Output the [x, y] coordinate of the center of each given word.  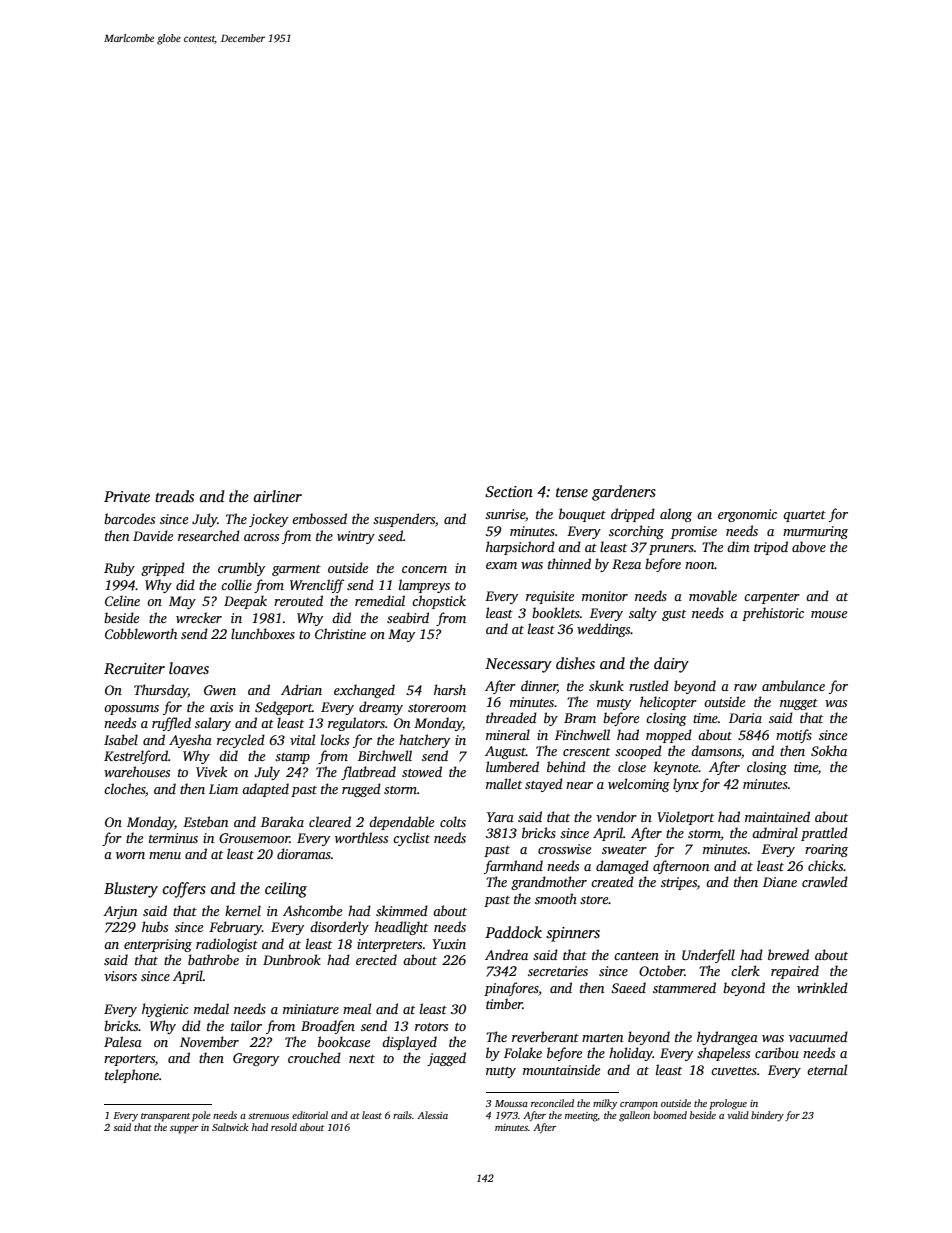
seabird [408, 617]
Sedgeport [283, 708]
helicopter [668, 703]
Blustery [131, 890]
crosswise [564, 849]
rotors [431, 1027]
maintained [777, 816]
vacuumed [818, 1036]
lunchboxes [263, 633]
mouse [829, 614]
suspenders [404, 520]
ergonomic [747, 515]
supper [184, 1130]
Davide [153, 535]
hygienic [165, 1010]
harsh [450, 689]
